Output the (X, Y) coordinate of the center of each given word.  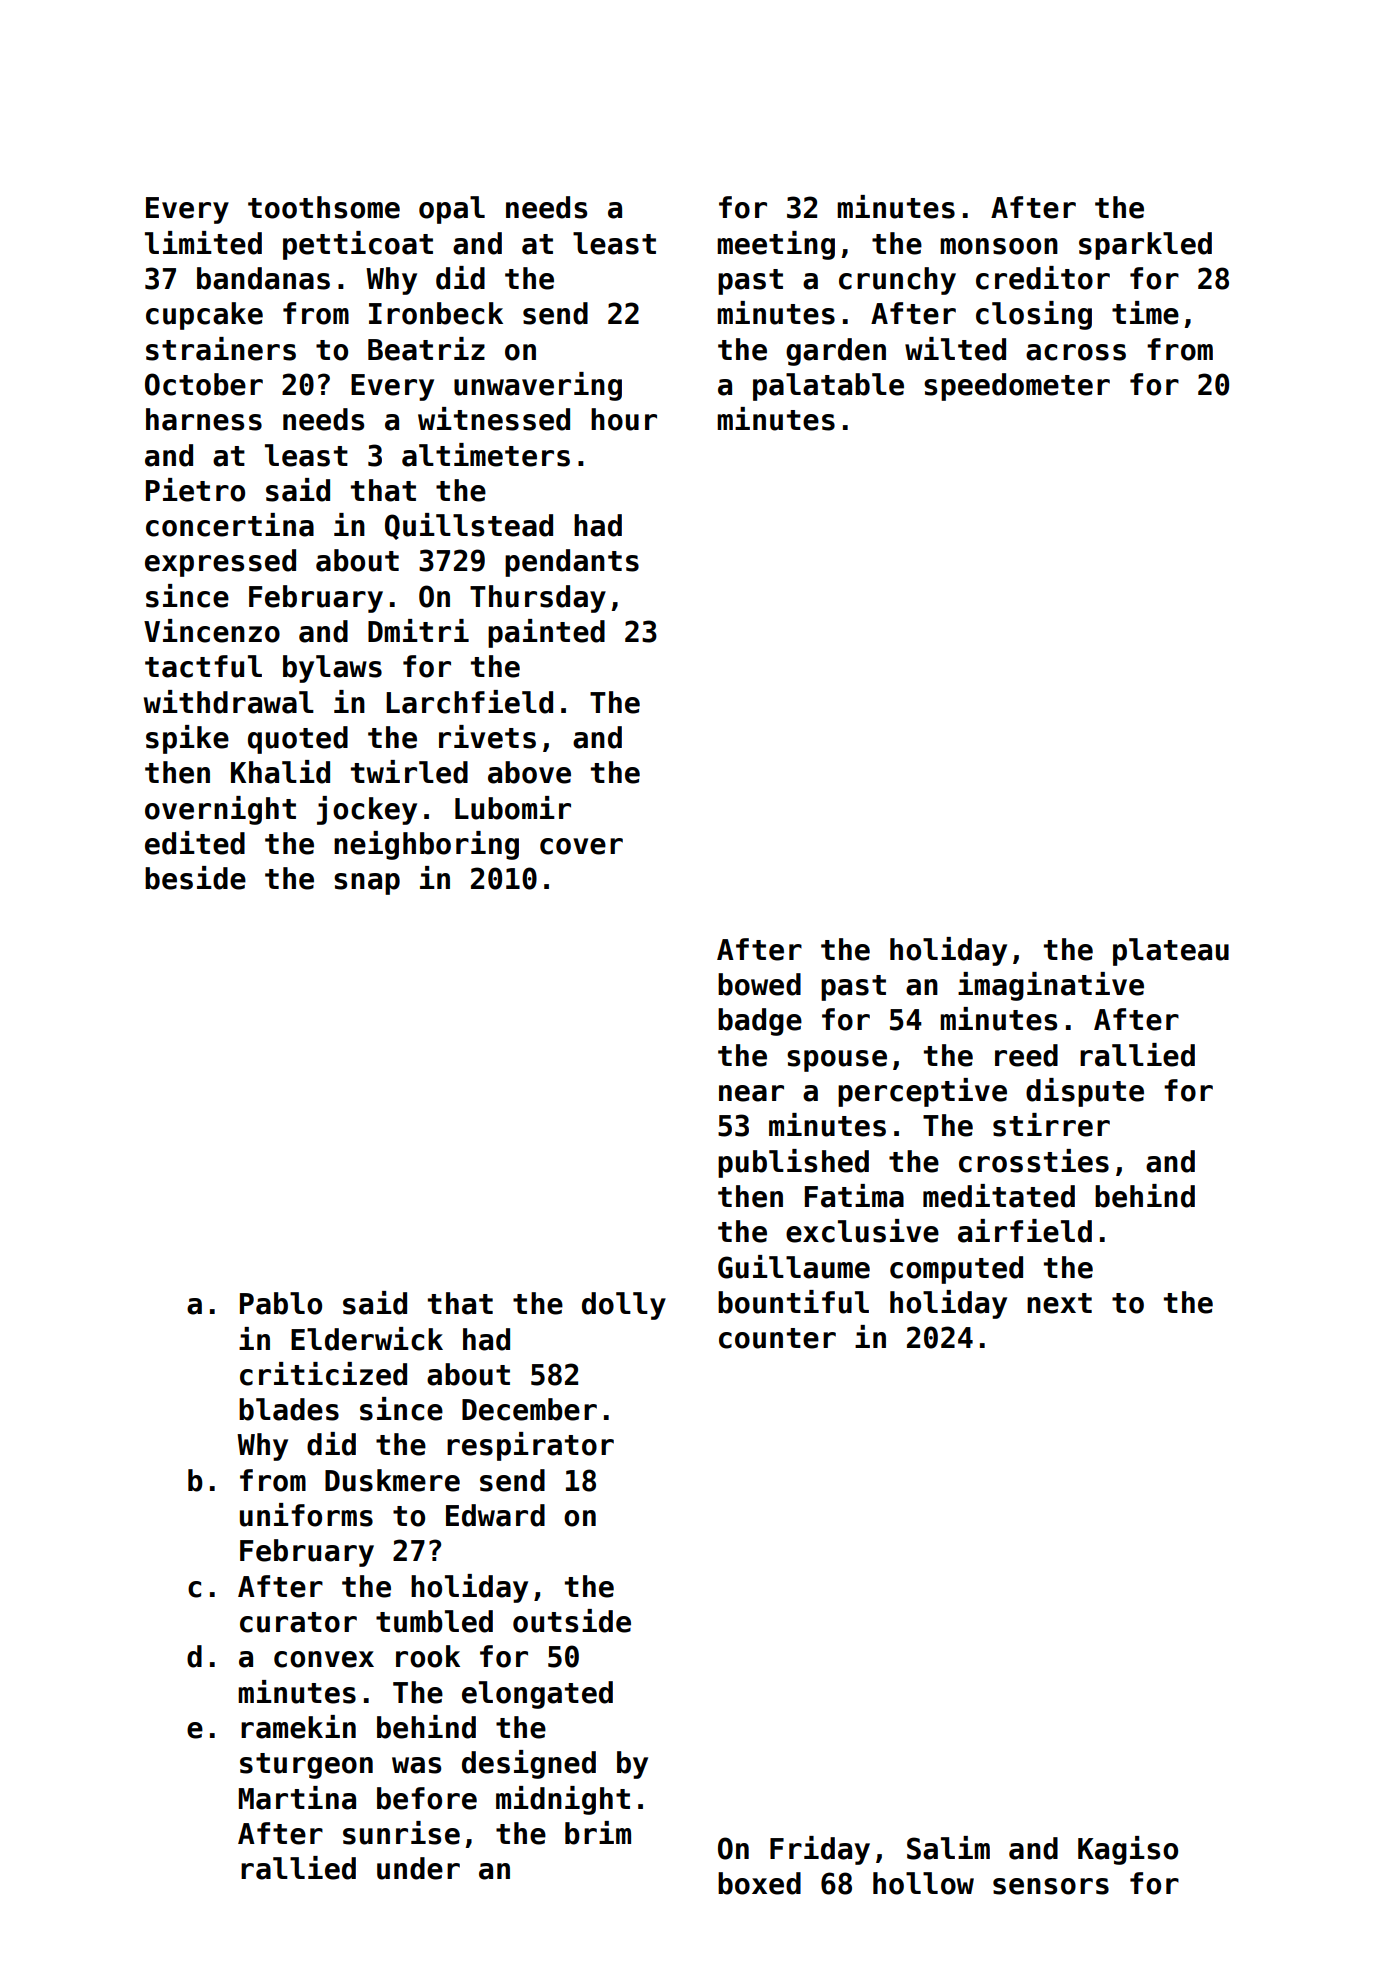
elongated (537, 1695)
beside (195, 878)
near (751, 1093)
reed (1026, 1055)
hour (624, 419)
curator (298, 1622)
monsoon (999, 246)
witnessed (494, 419)
